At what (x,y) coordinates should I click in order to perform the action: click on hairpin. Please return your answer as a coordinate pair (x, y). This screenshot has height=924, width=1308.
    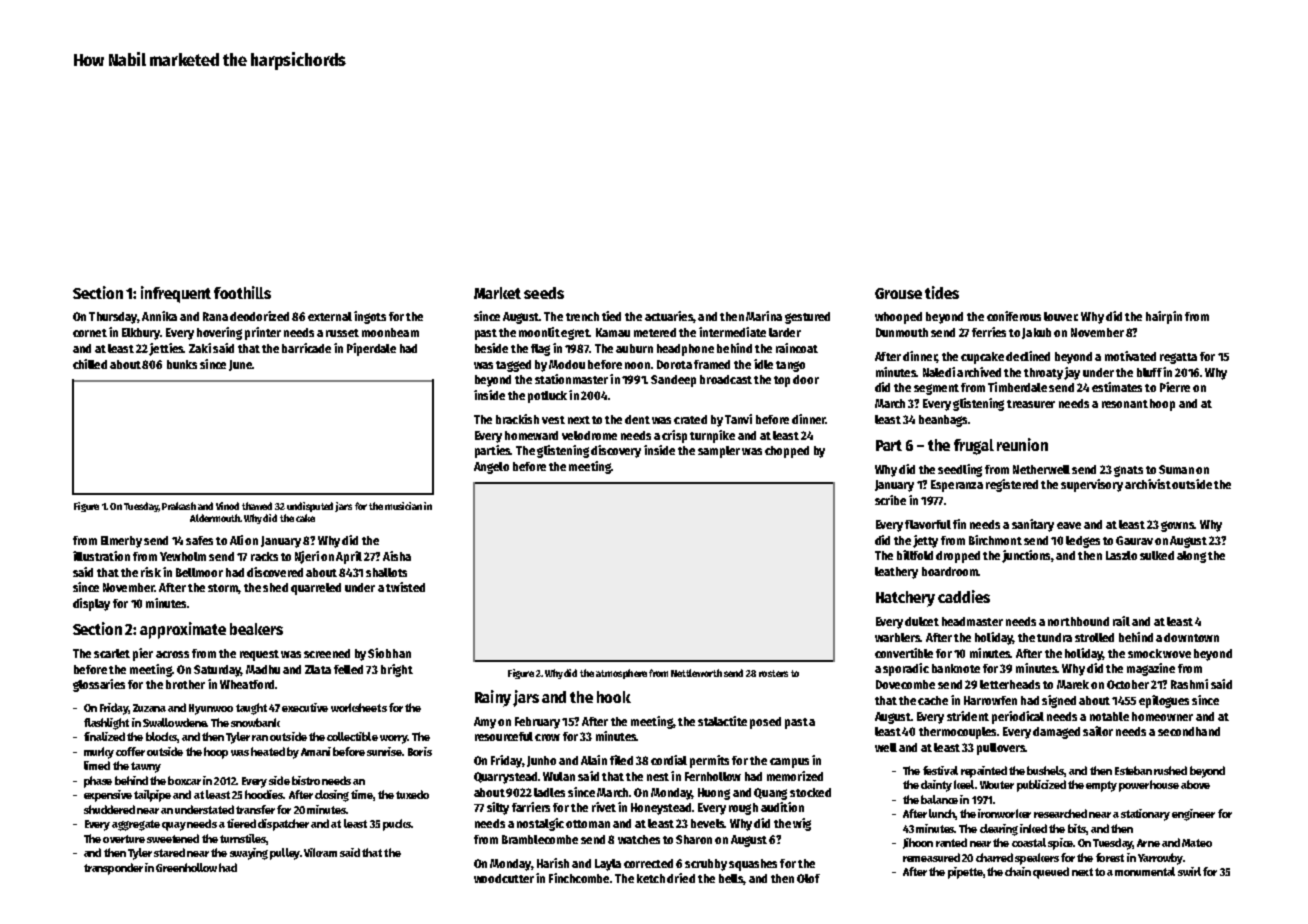
    Looking at the image, I should click on (1164, 317).
